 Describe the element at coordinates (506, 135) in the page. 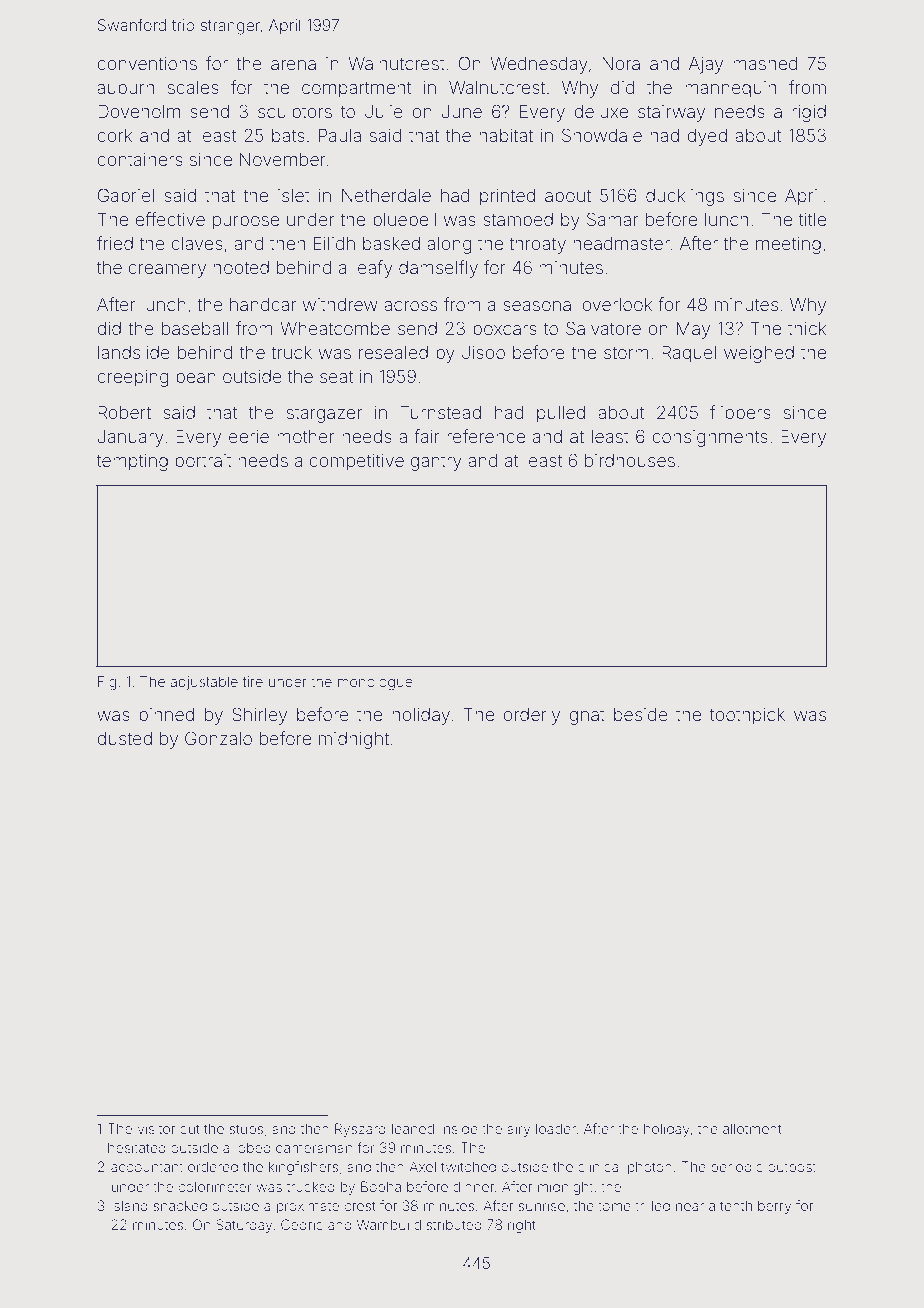

I see `habitat` at that location.
